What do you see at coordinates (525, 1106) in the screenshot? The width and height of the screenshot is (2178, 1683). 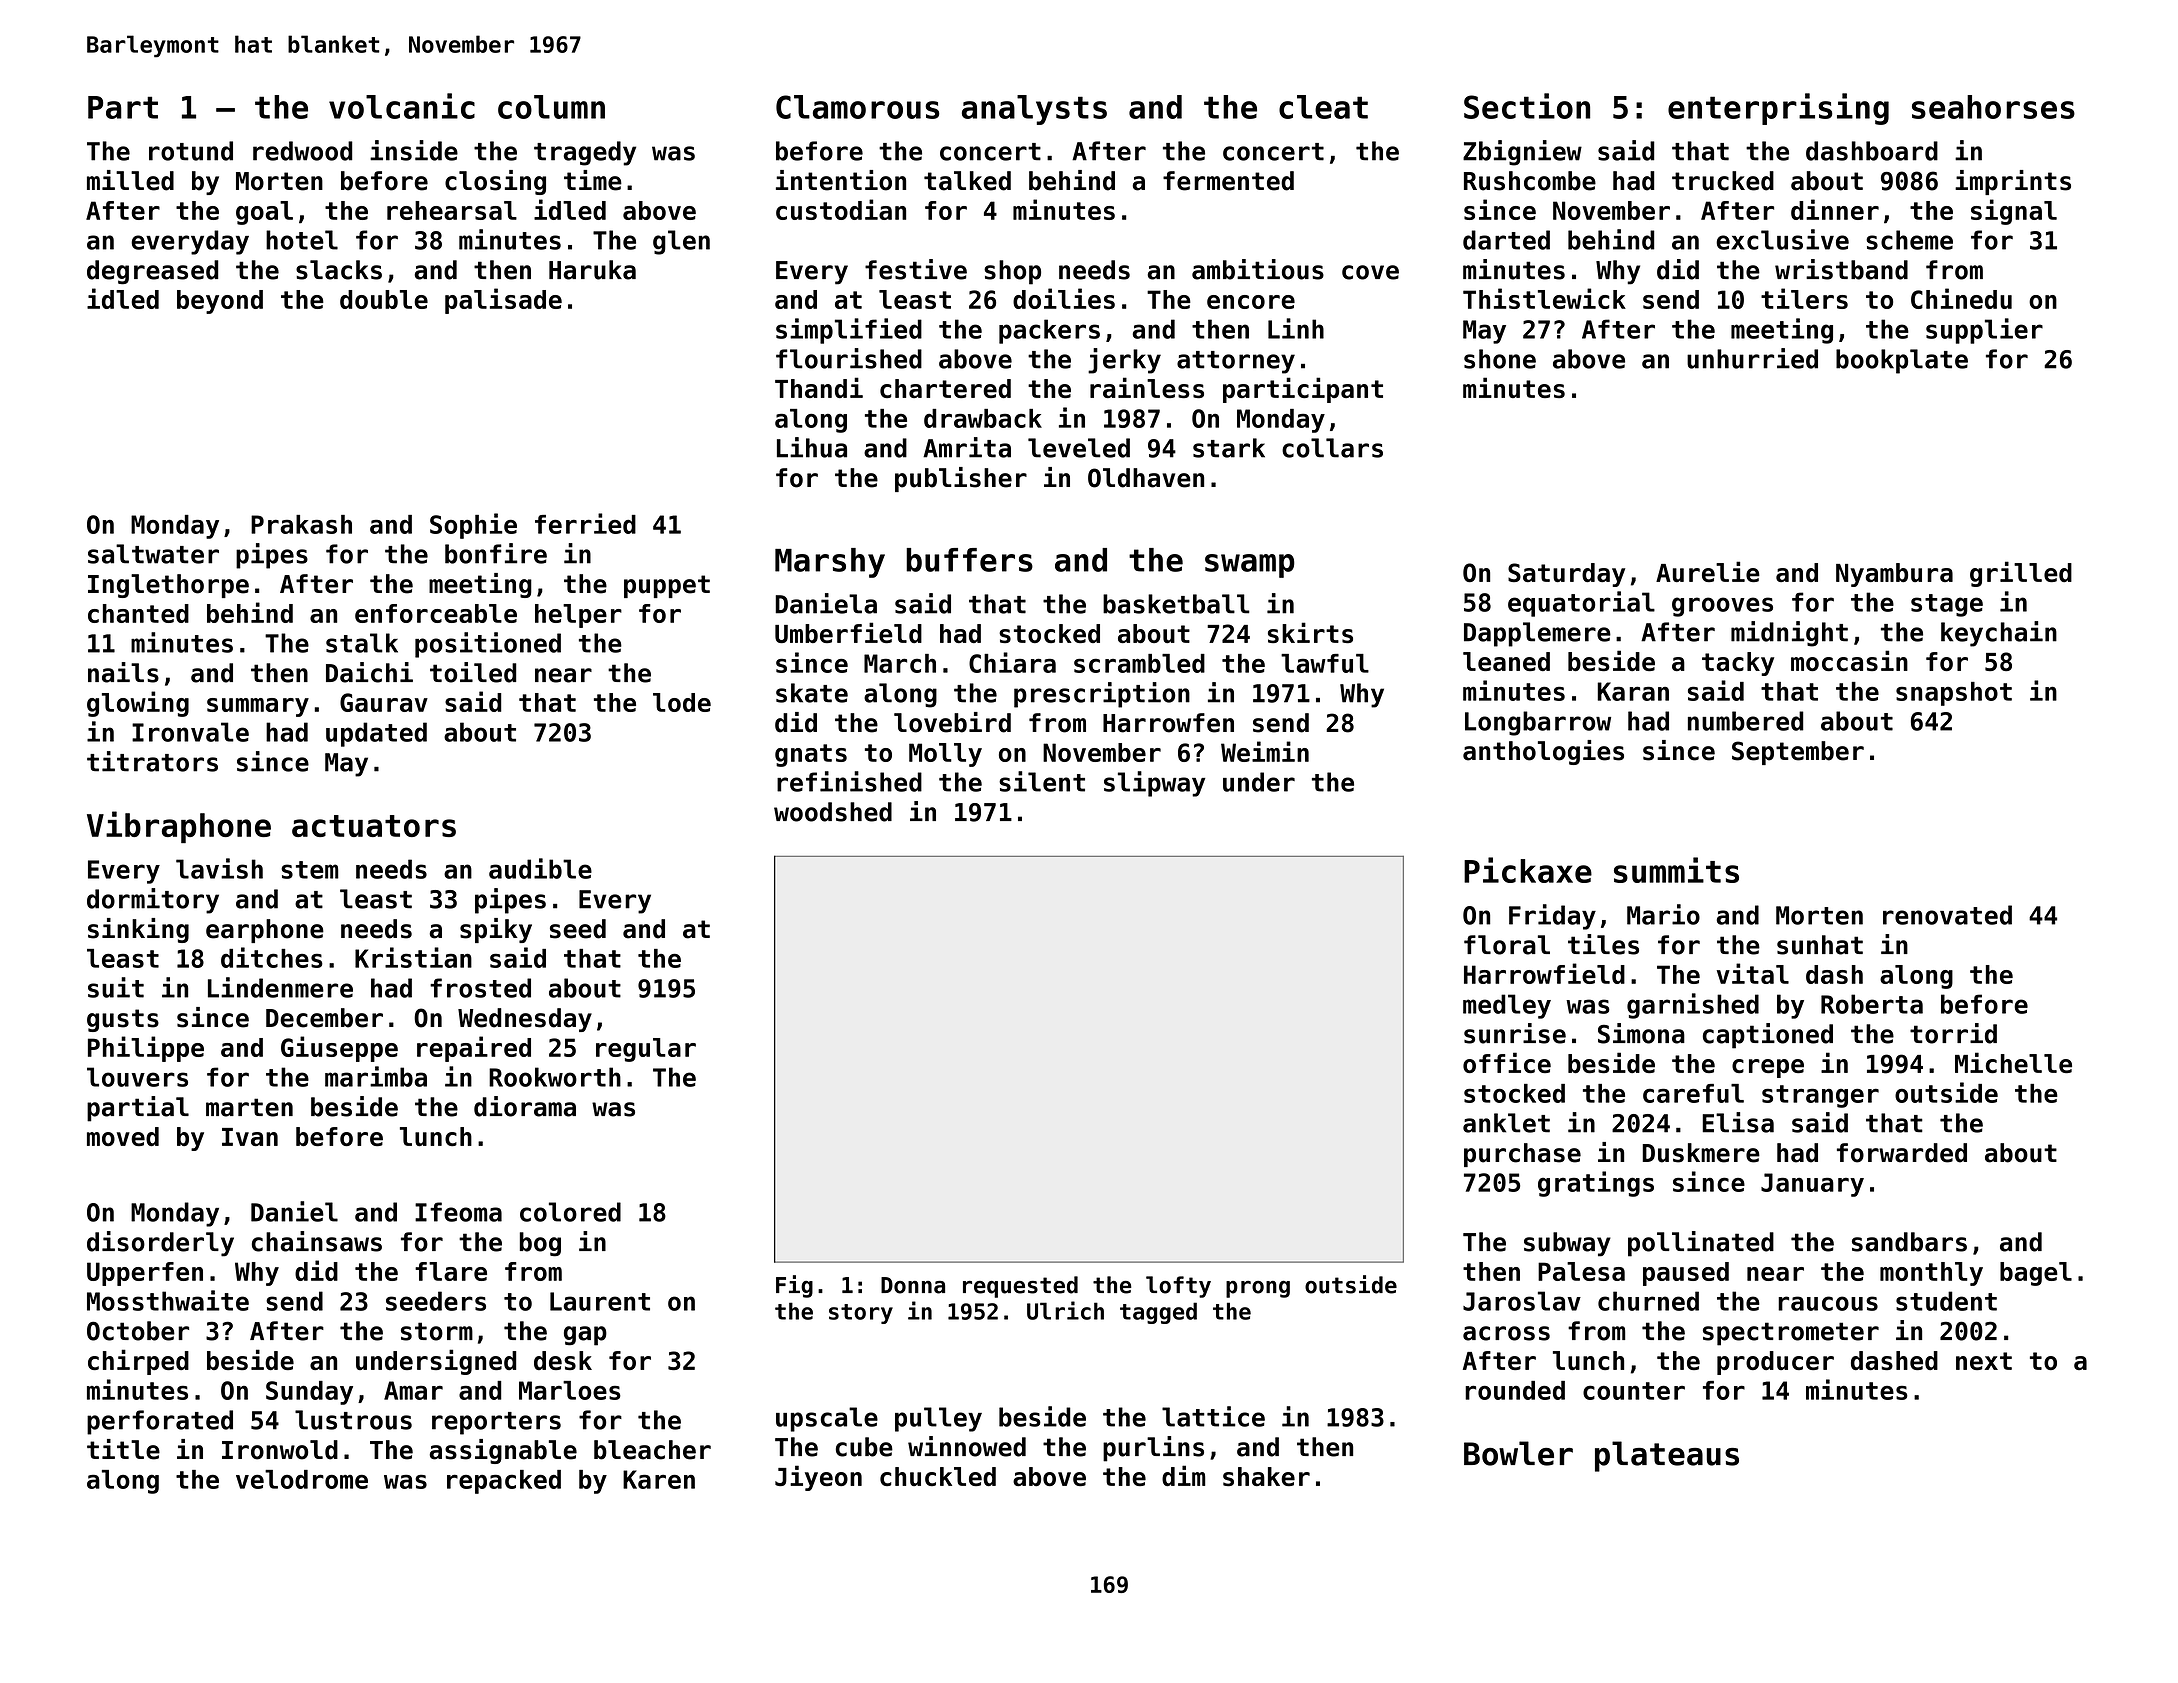 I see `diorama` at bounding box center [525, 1106].
